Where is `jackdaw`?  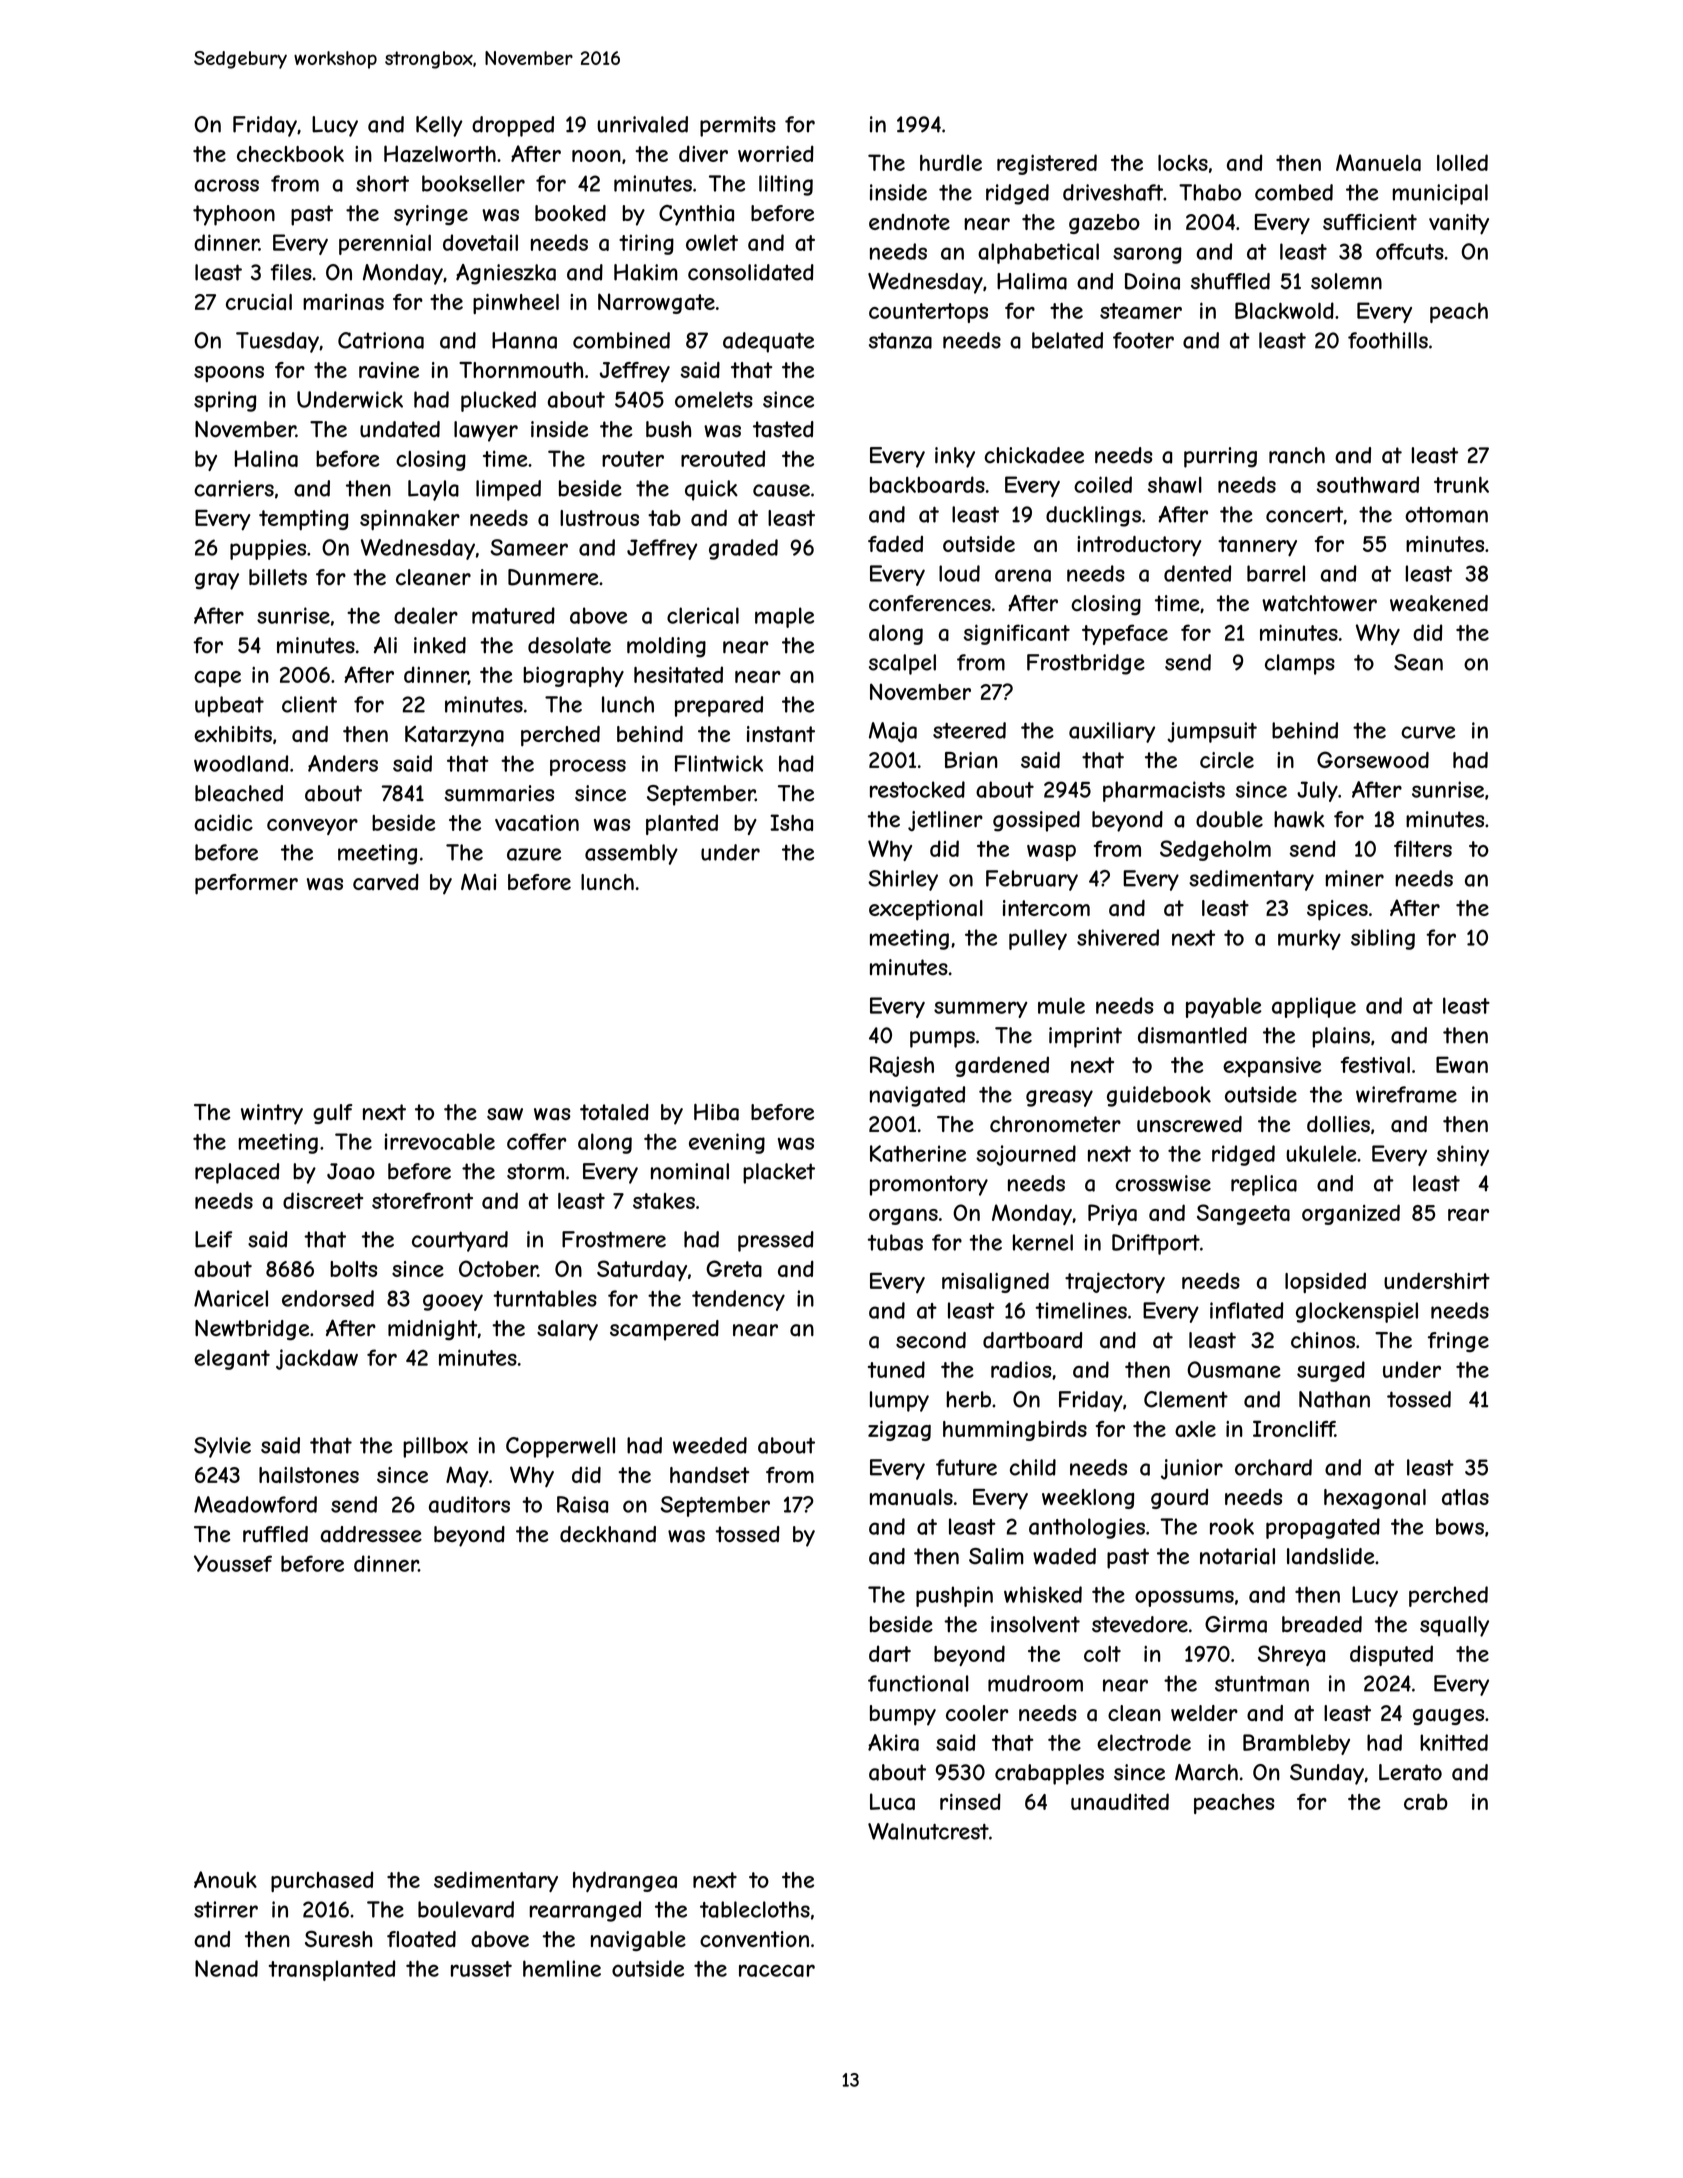 jackdaw is located at coordinates (317, 1359).
